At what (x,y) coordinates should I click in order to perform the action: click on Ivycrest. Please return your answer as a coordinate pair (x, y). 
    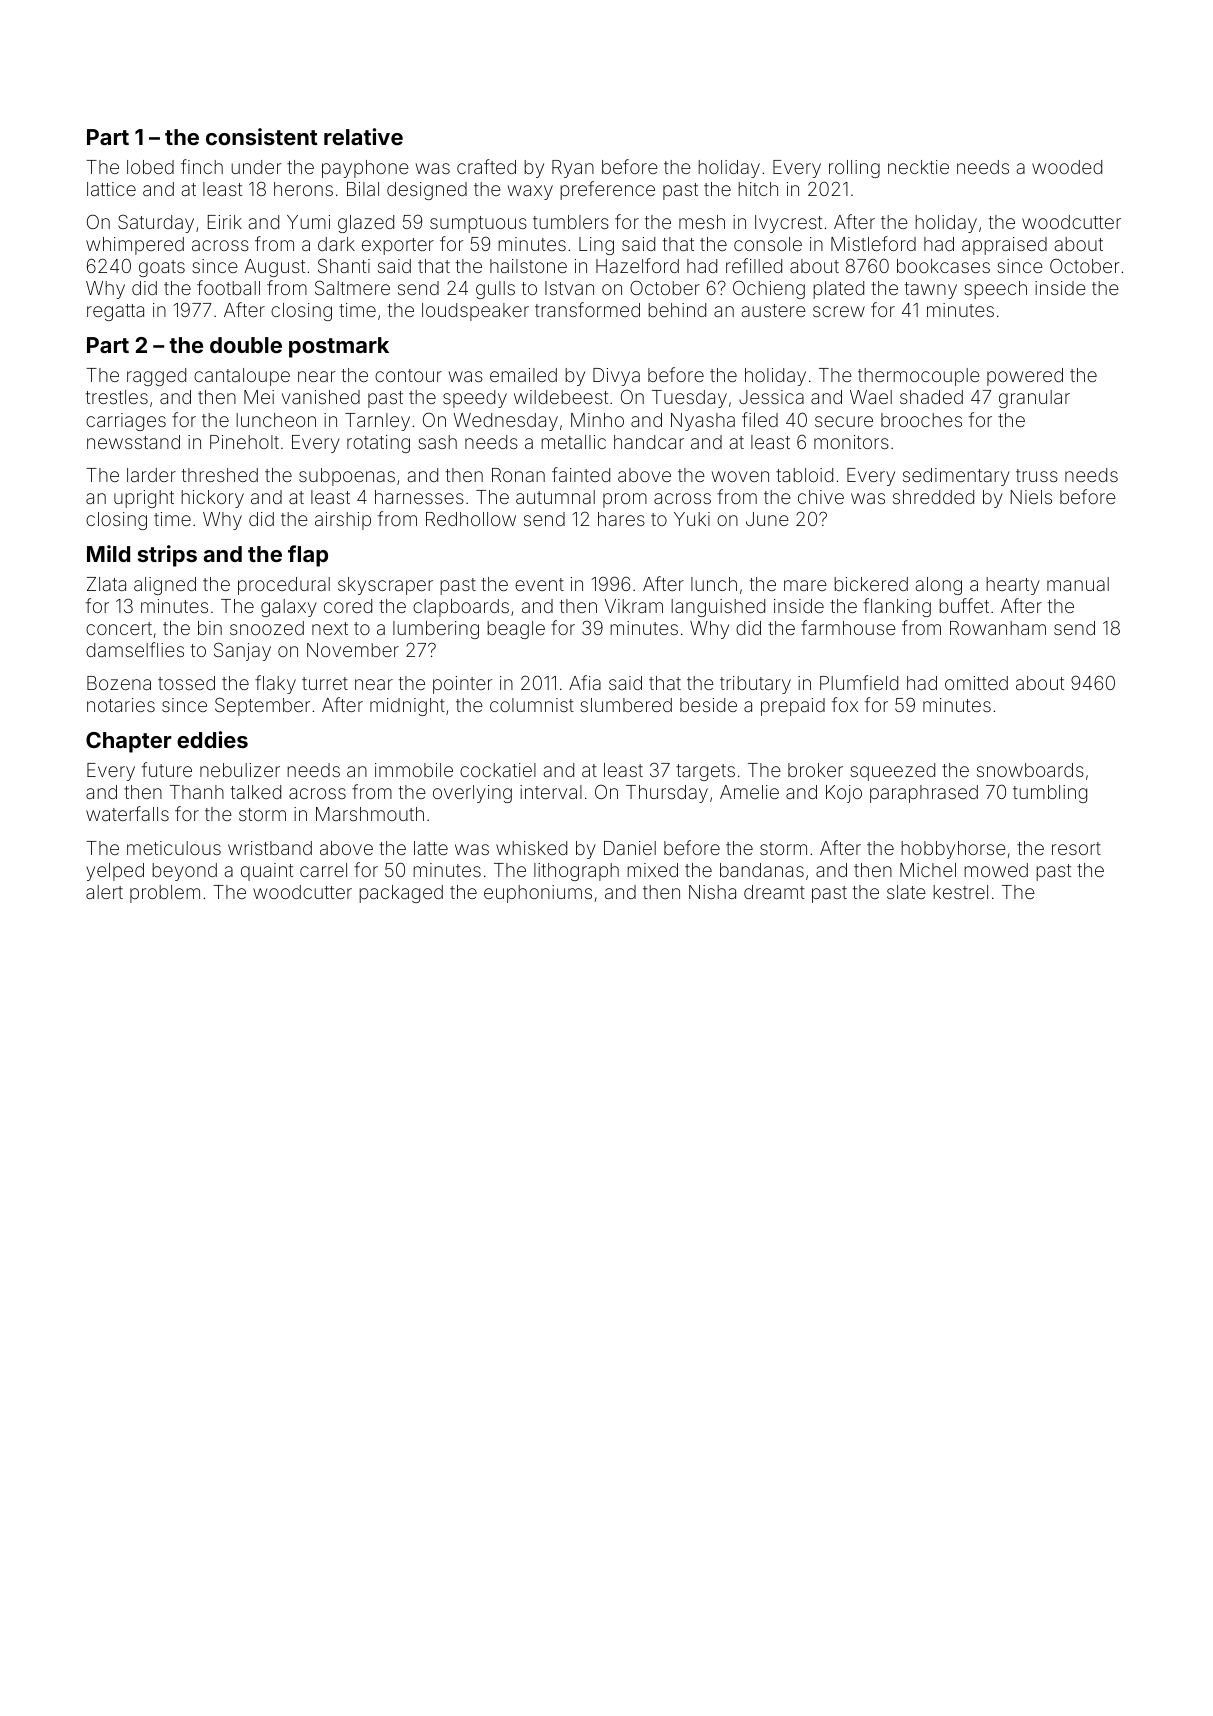
    Looking at the image, I should click on (788, 224).
